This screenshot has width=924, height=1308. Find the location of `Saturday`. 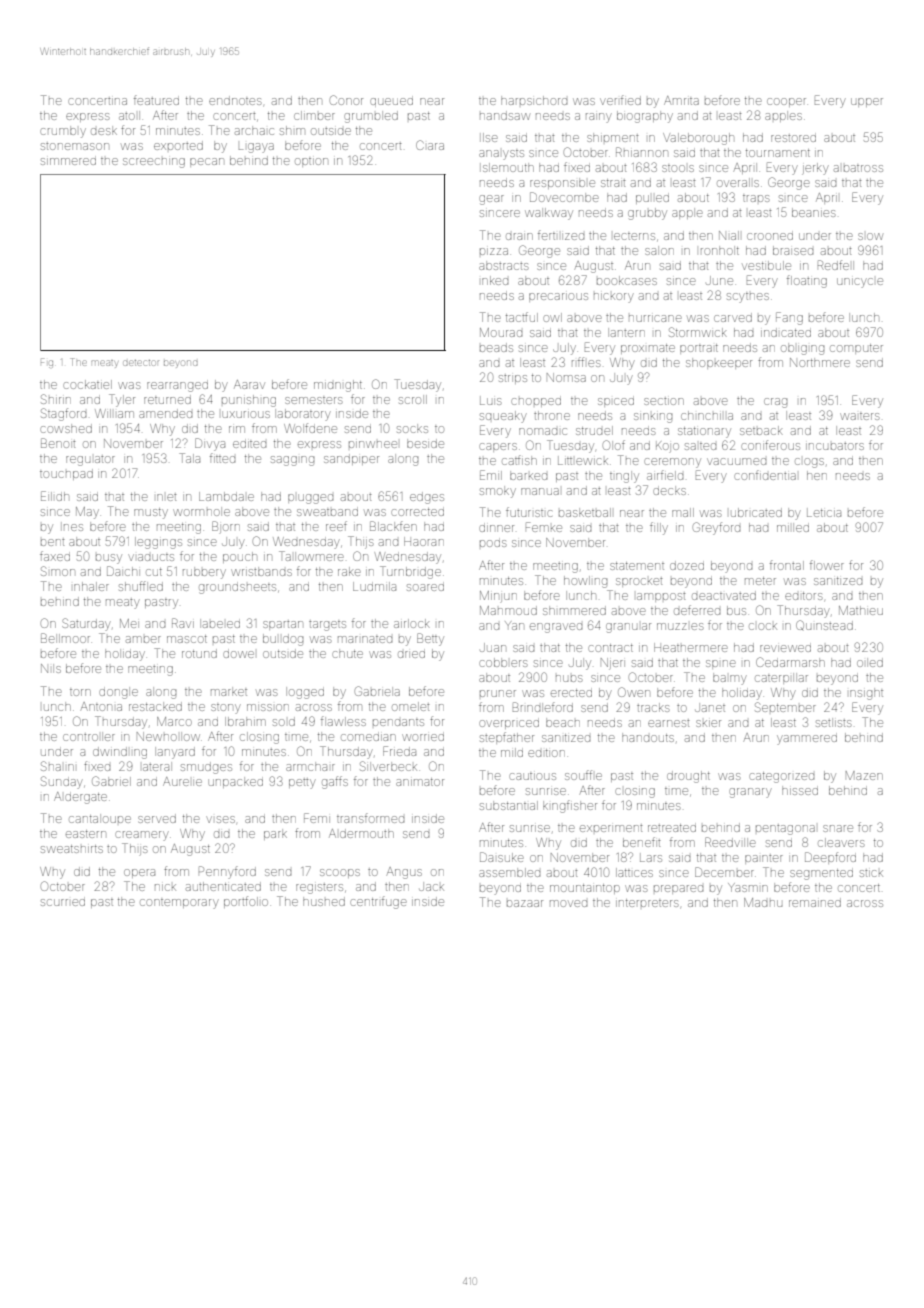

Saturday is located at coordinates (86, 624).
